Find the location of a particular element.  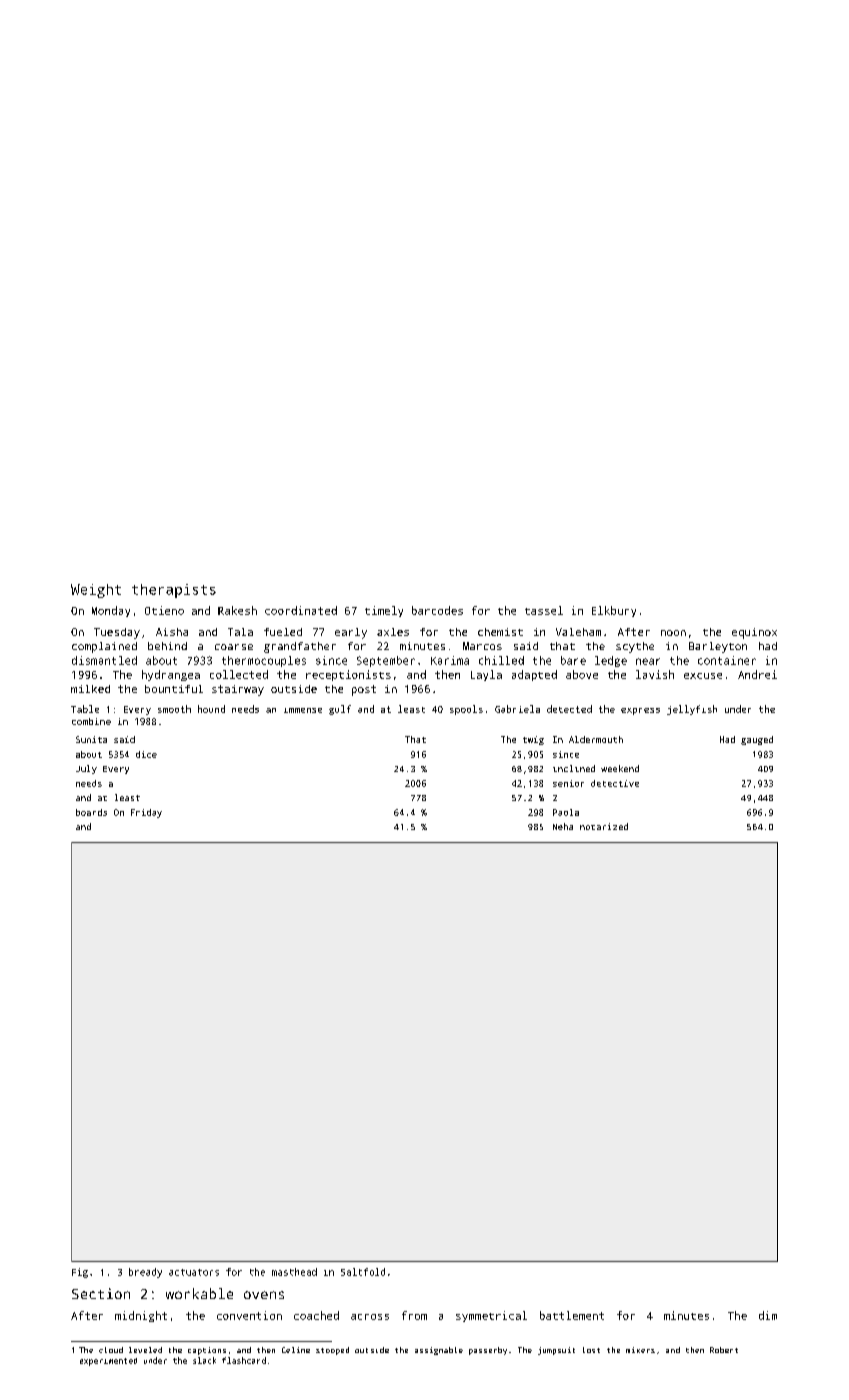

Saltfold is located at coordinates (363, 1272).
